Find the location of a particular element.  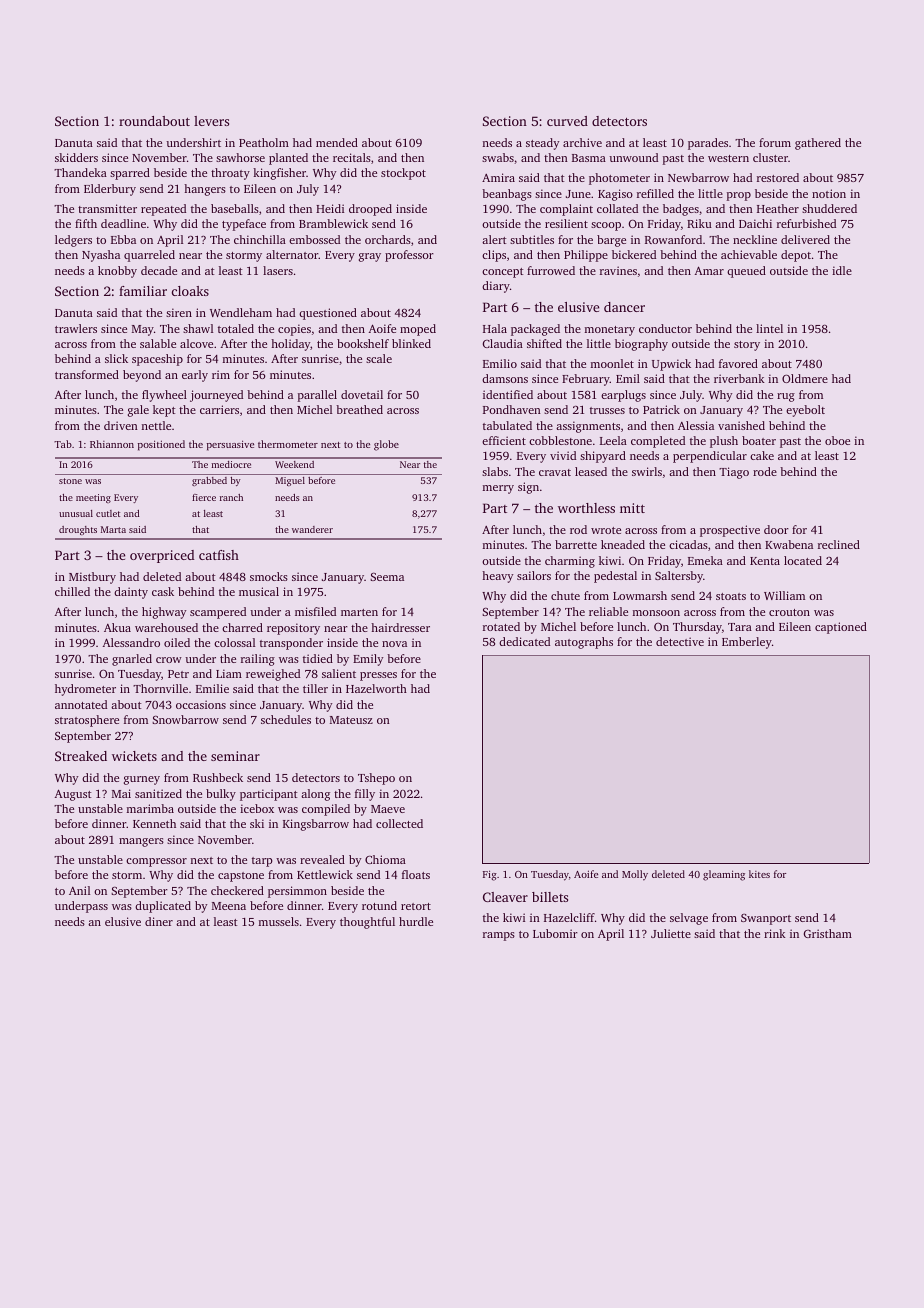

floats is located at coordinates (416, 874).
